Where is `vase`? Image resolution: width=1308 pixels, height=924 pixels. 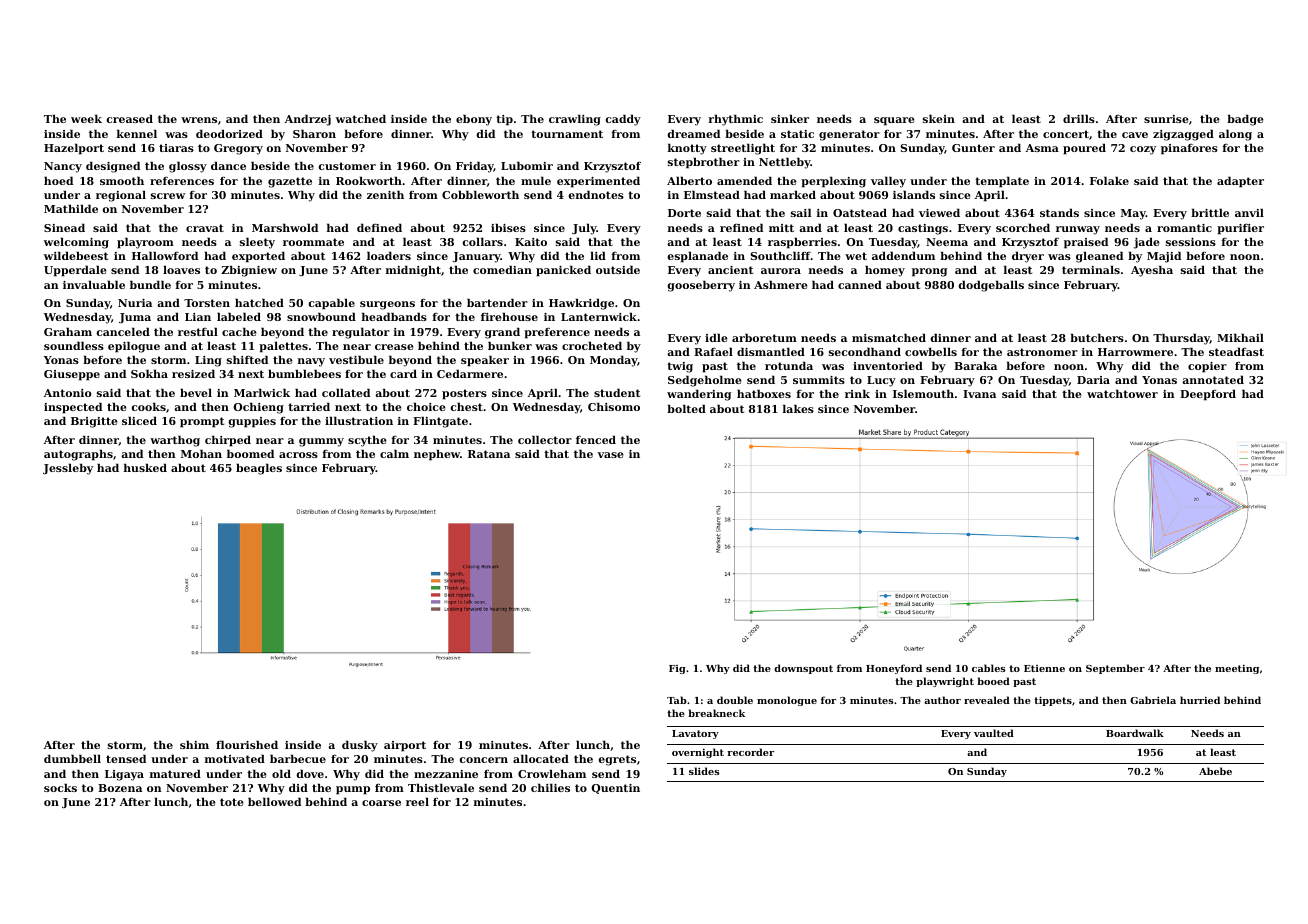
vase is located at coordinates (610, 455).
